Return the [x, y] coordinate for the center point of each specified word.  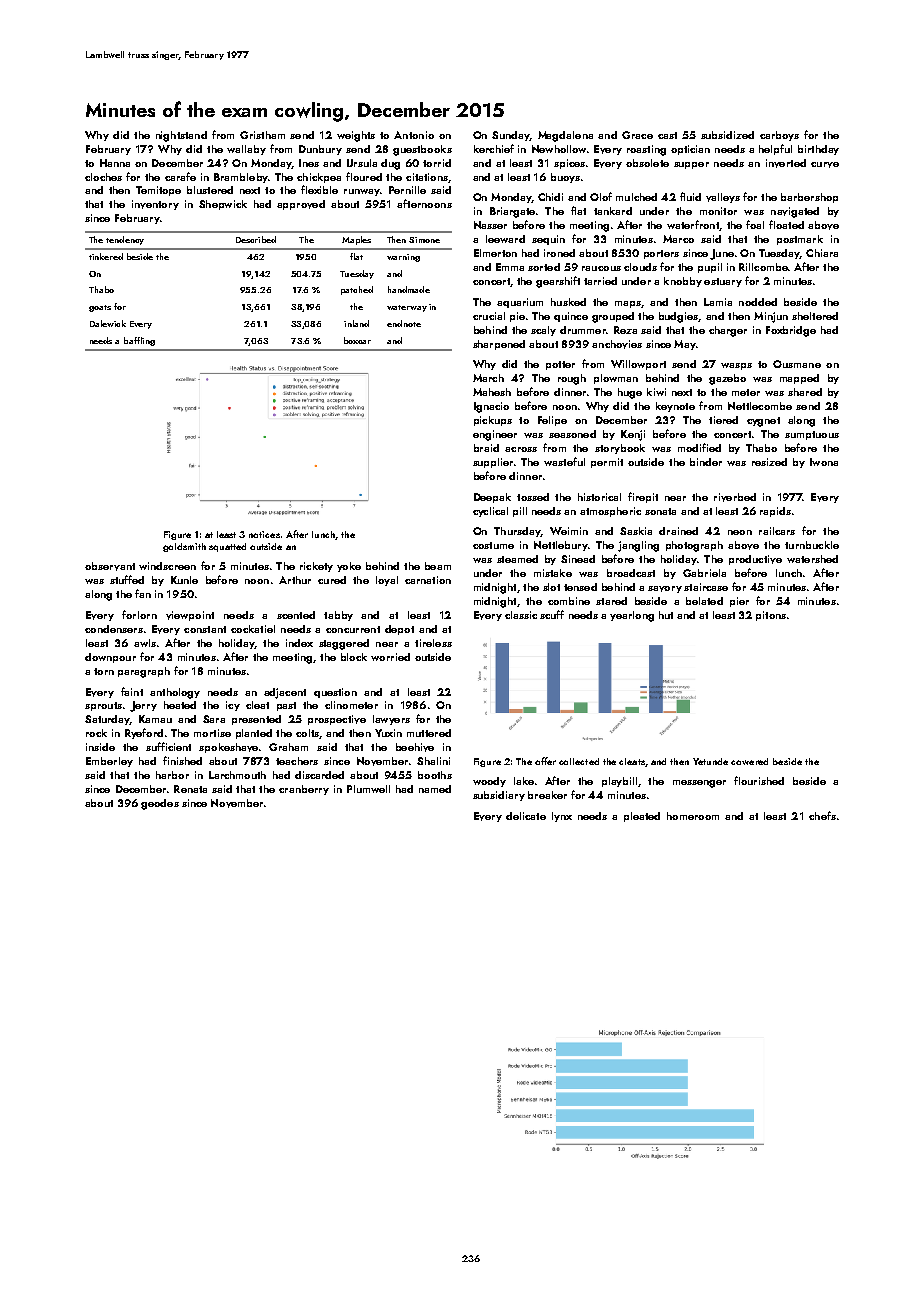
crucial [489, 316]
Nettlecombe [760, 406]
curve [825, 165]
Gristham [262, 135]
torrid [437, 163]
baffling [139, 341]
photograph [694, 546]
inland [356, 323]
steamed [517, 559]
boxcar [357, 340]
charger [728, 331]
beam [438, 566]
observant [110, 566]
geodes [160, 804]
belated [704, 601]
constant [205, 629]
